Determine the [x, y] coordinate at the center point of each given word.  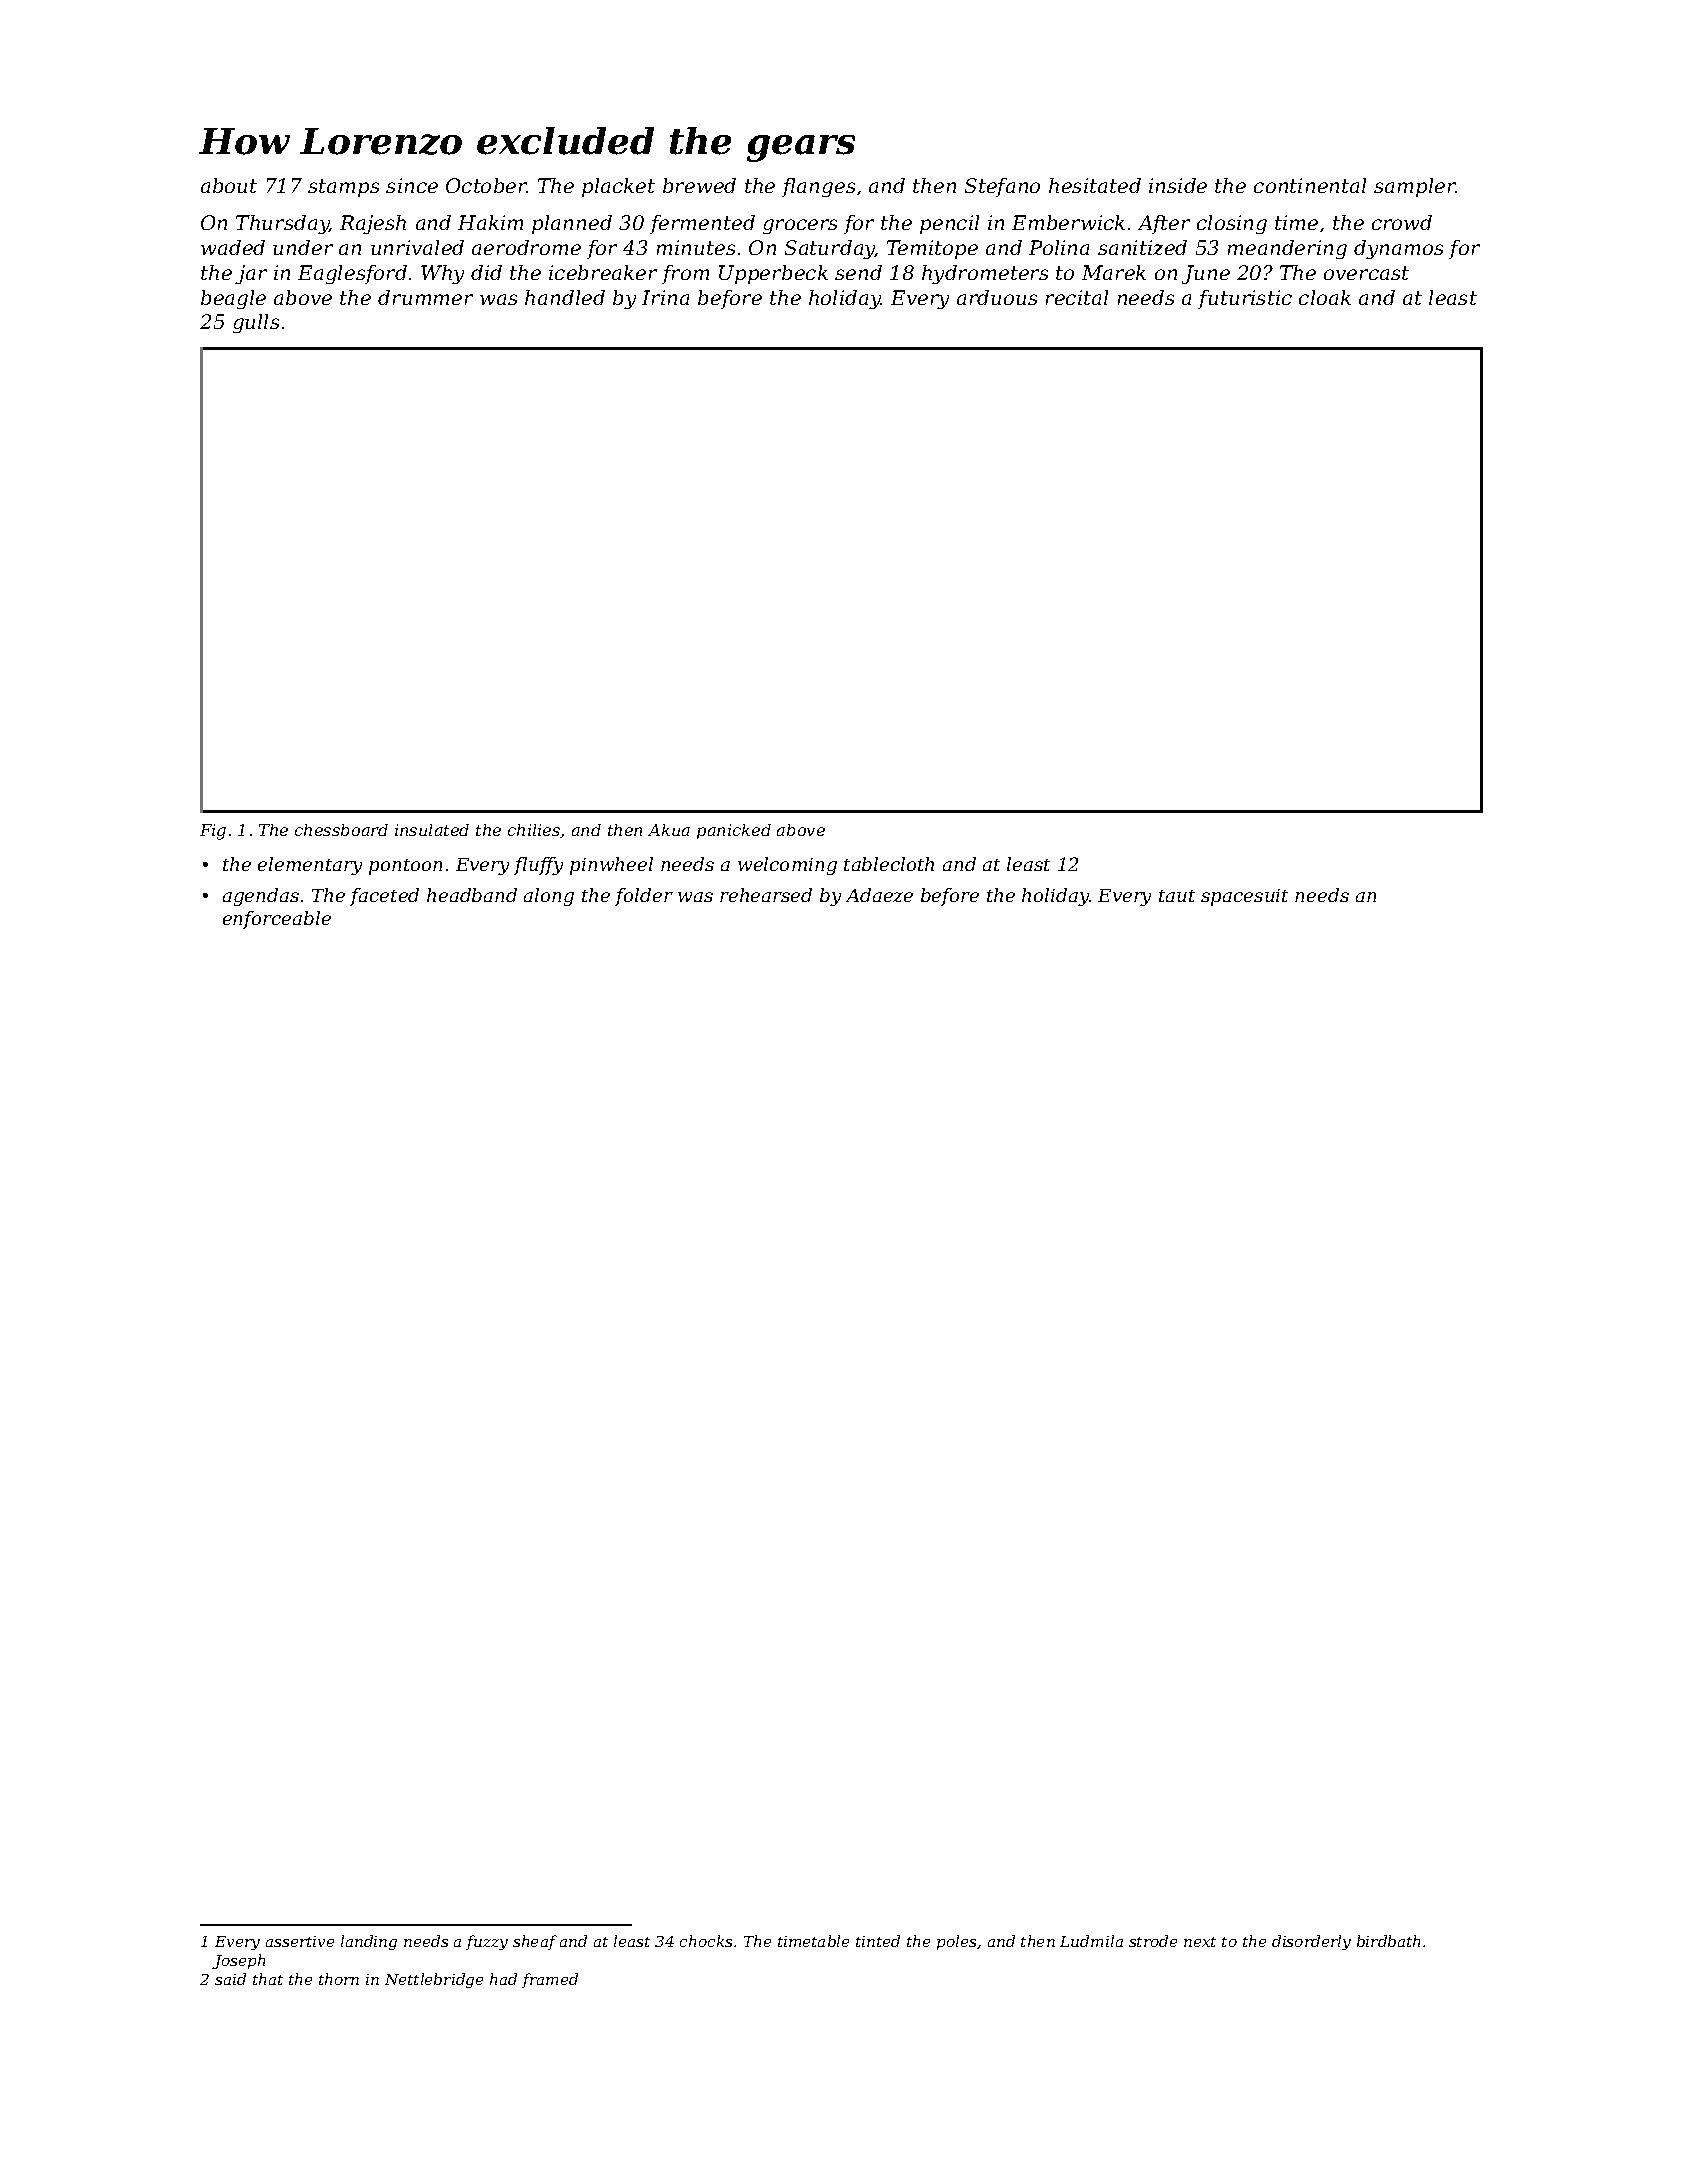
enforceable [277, 920]
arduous [997, 297]
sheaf [535, 1942]
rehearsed [766, 895]
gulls [256, 323]
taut [1177, 896]
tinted [878, 1941]
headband [472, 895]
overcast [1366, 273]
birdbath [1388, 1941]
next [1200, 1942]
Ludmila [1091, 1941]
